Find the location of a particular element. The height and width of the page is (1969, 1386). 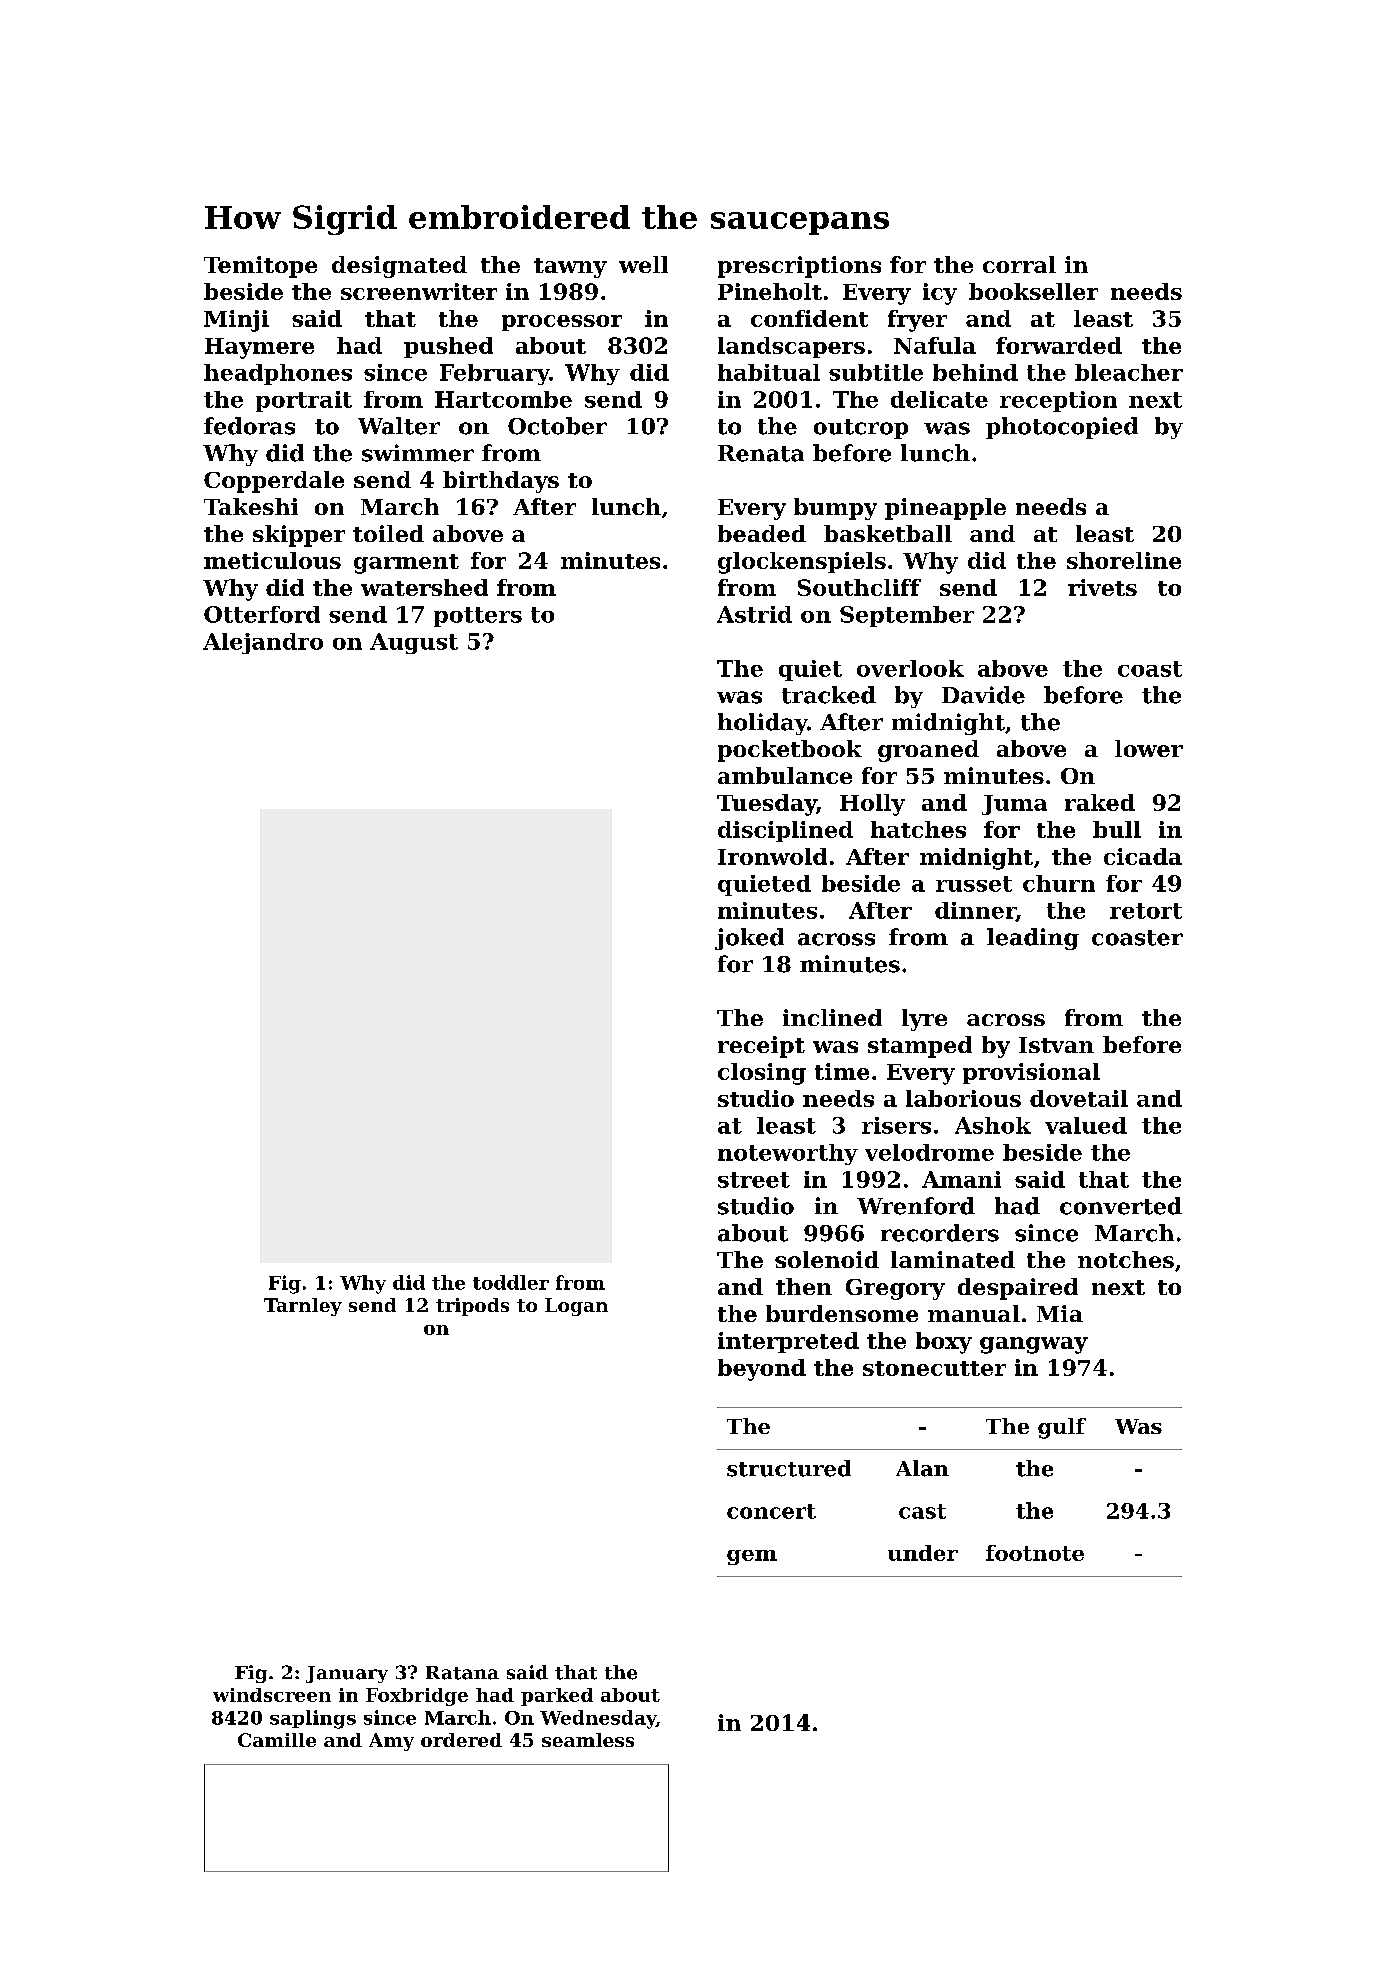

Tarnley is located at coordinates (303, 1307).
